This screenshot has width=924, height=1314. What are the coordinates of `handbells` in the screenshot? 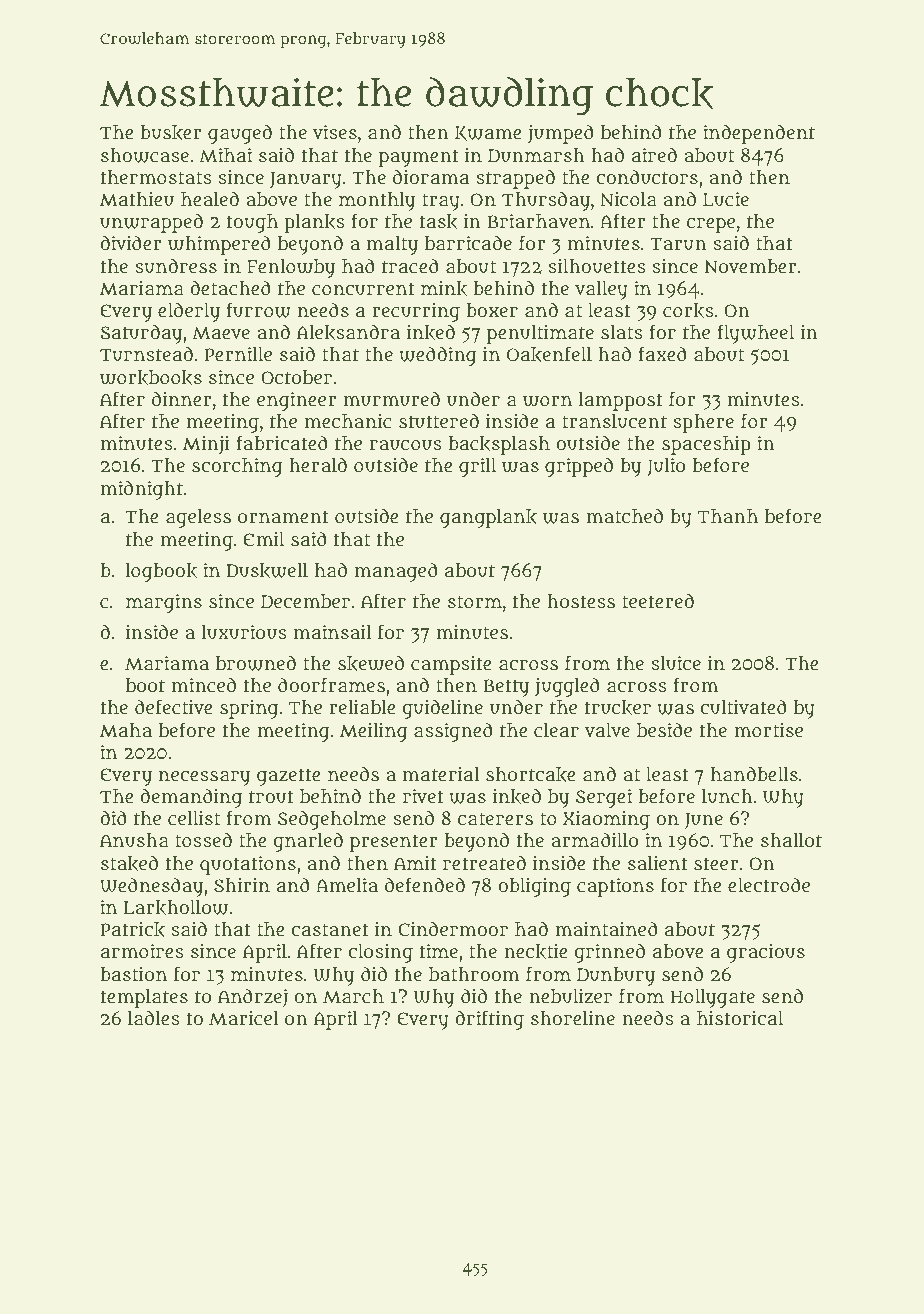 It's located at (754, 774).
